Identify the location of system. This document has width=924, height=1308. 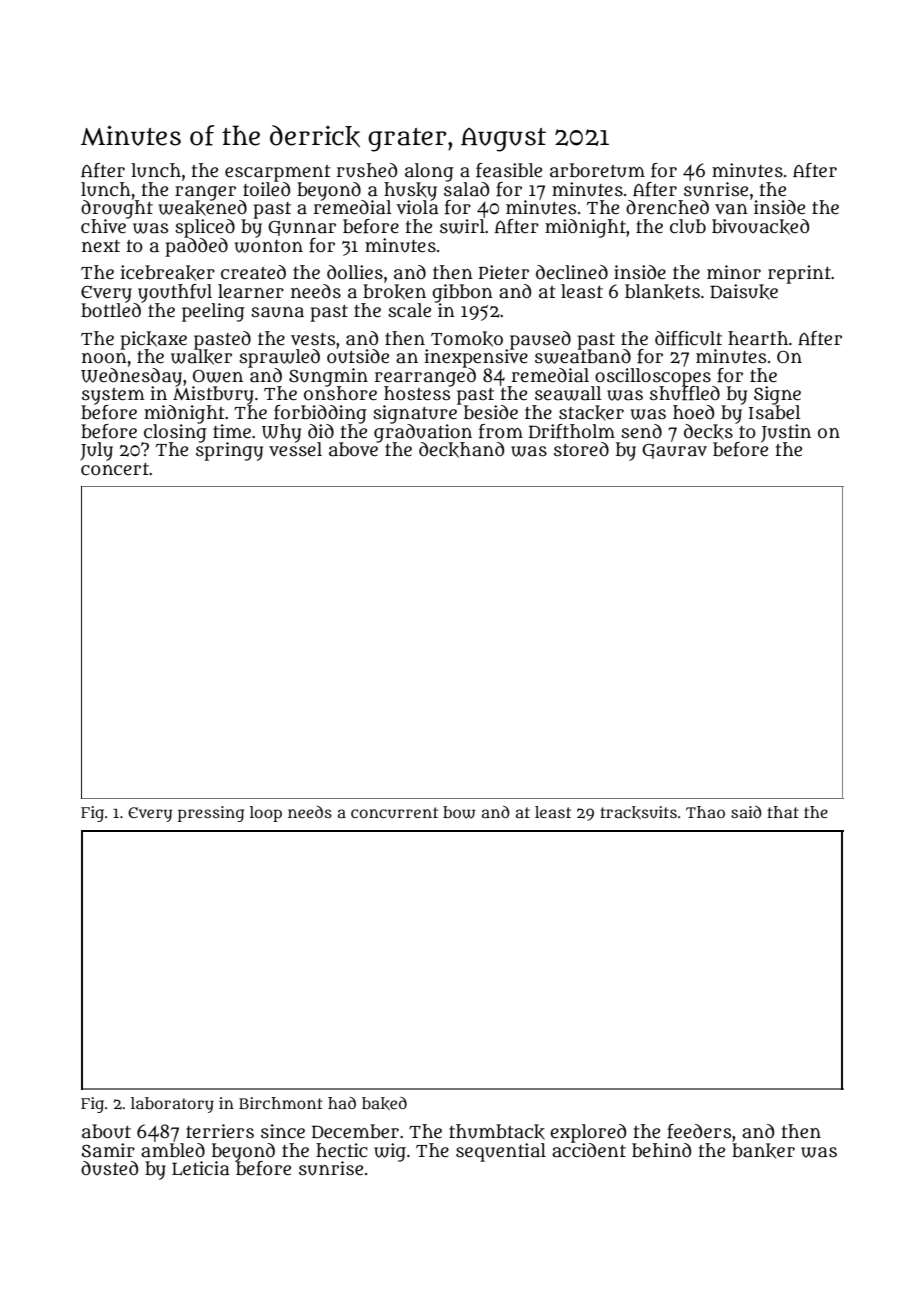
(113, 396).
